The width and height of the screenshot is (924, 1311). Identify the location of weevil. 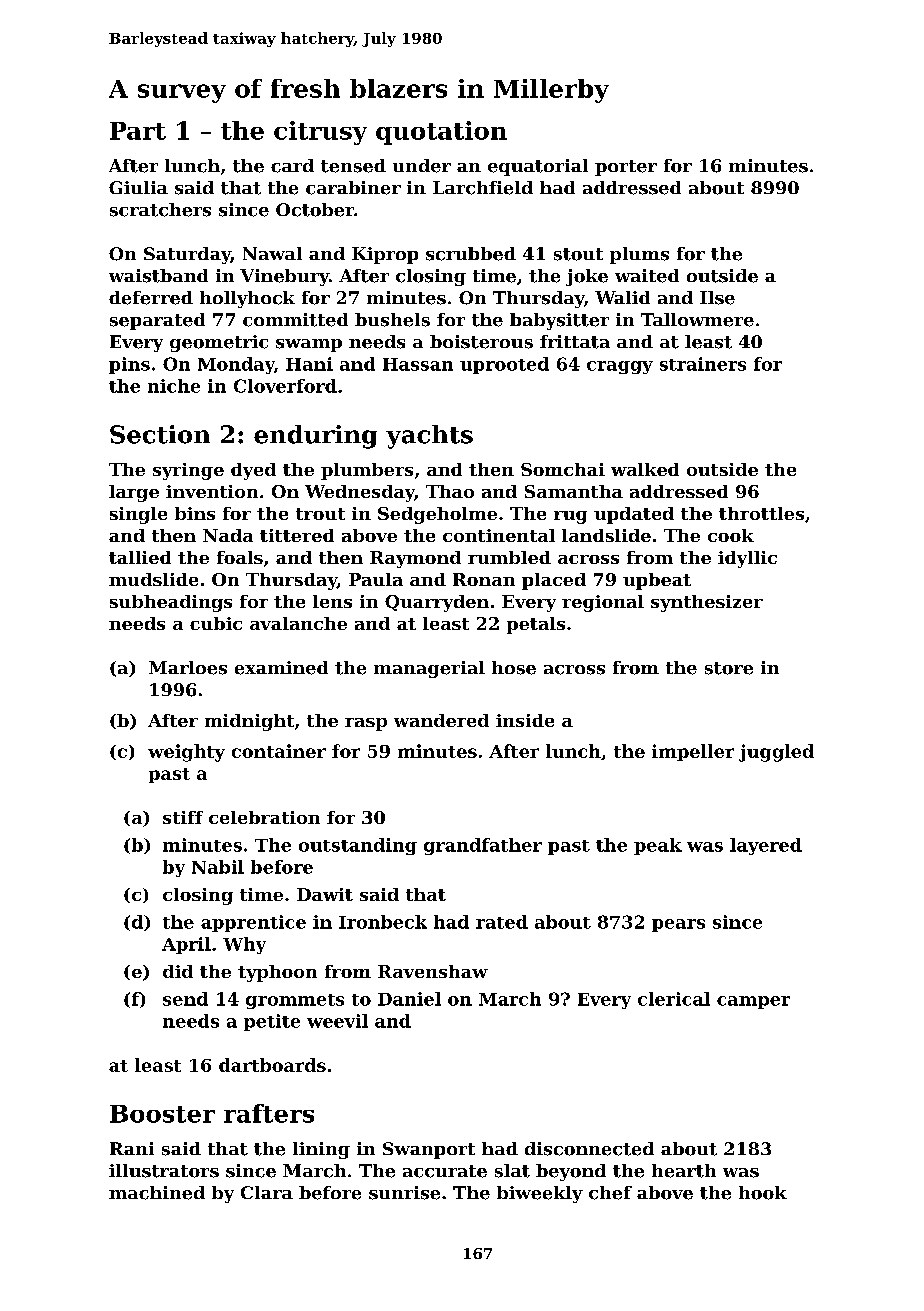
(337, 1021).
